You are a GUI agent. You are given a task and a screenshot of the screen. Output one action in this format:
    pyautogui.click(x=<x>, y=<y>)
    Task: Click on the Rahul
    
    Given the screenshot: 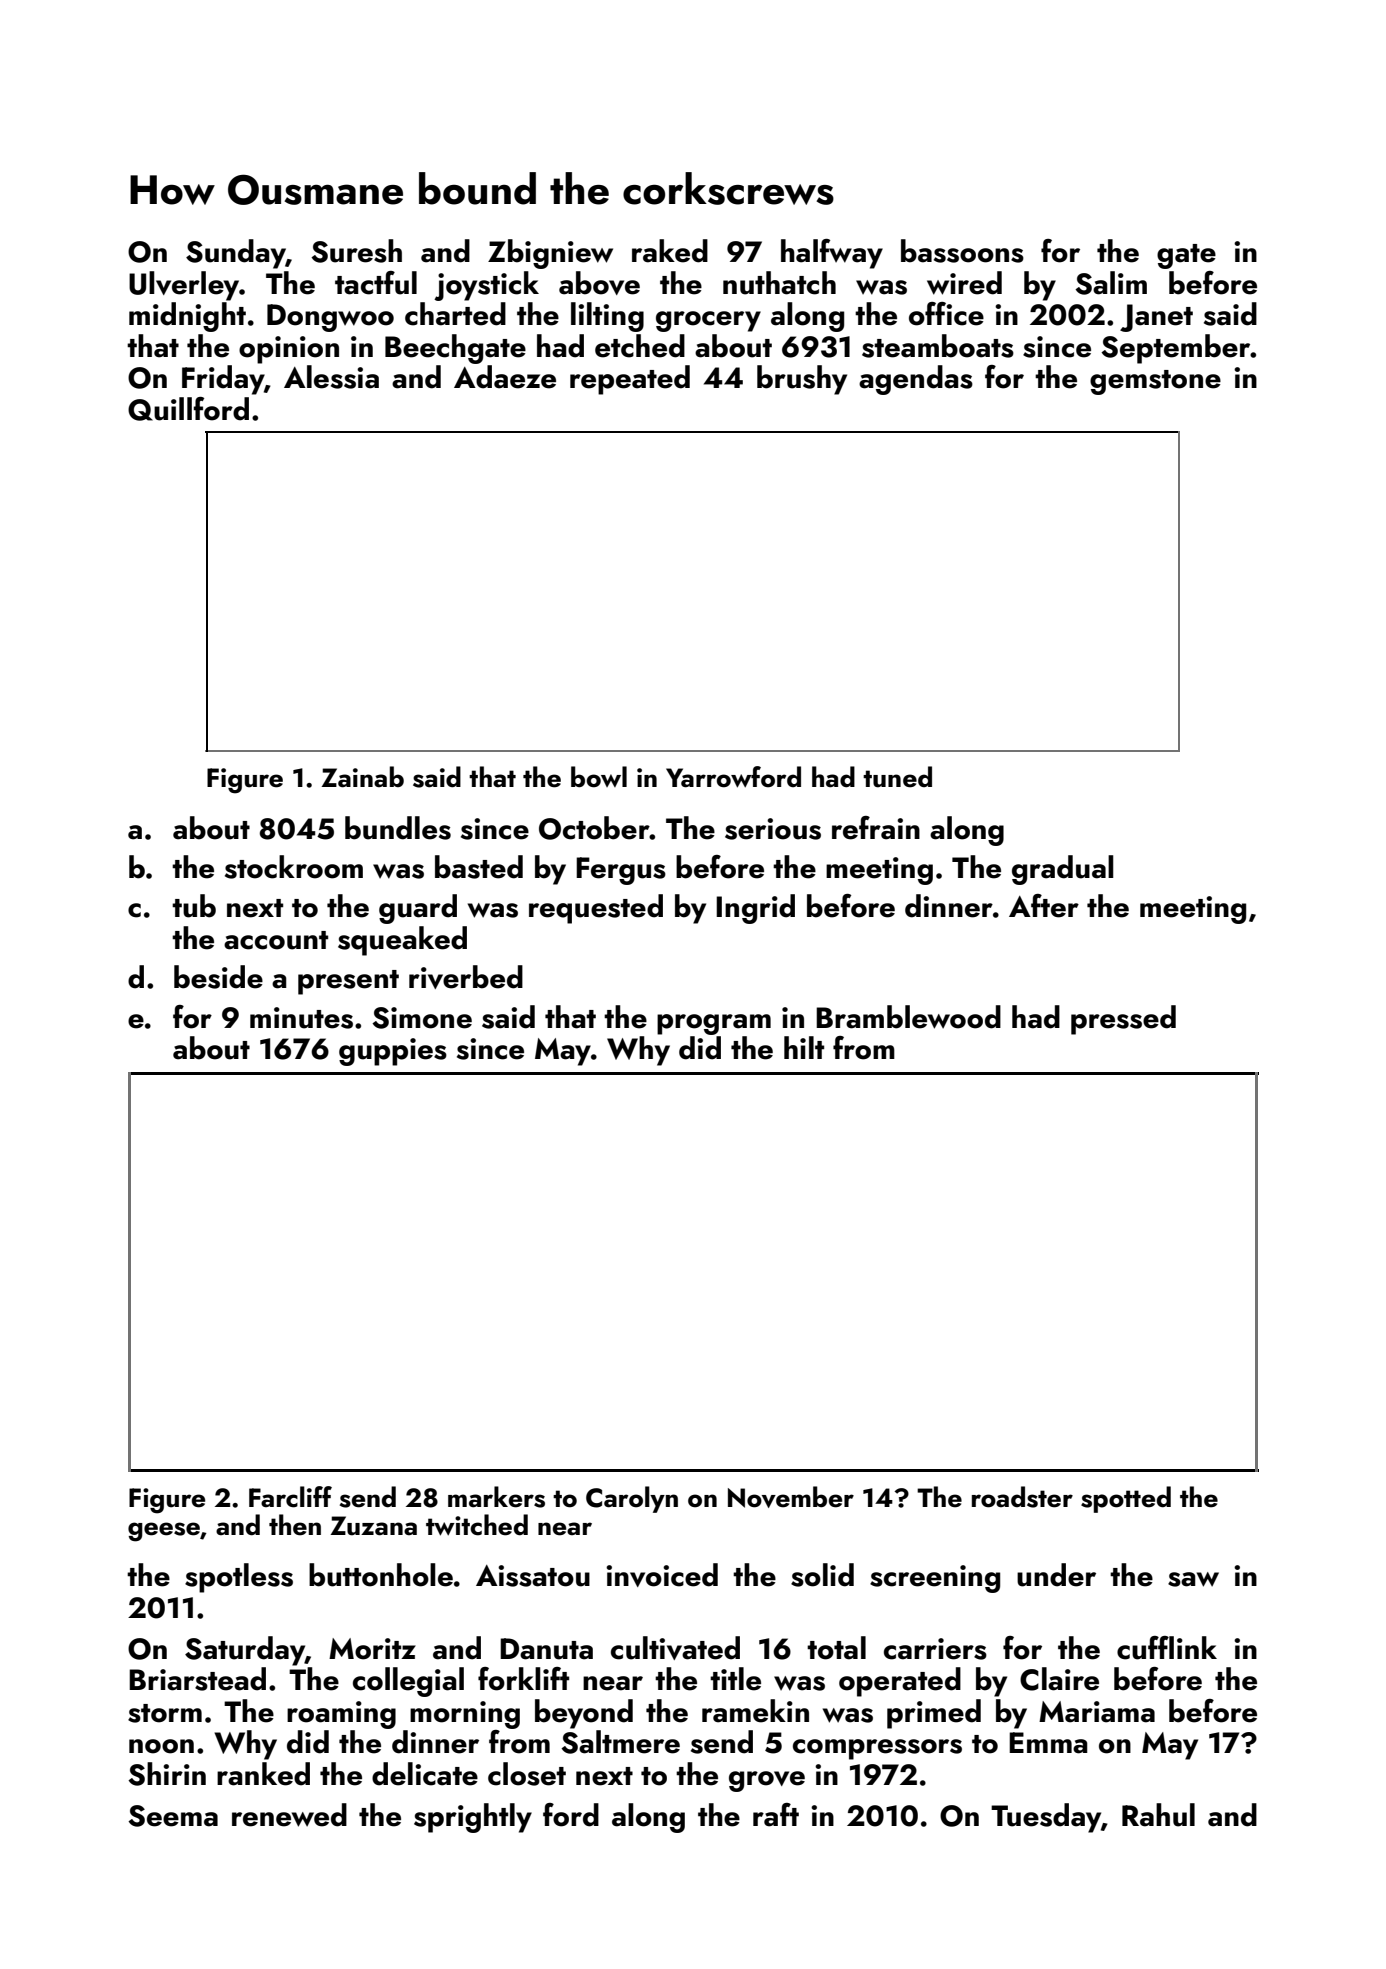 What is the action you would take?
    pyautogui.click(x=1158, y=1815)
